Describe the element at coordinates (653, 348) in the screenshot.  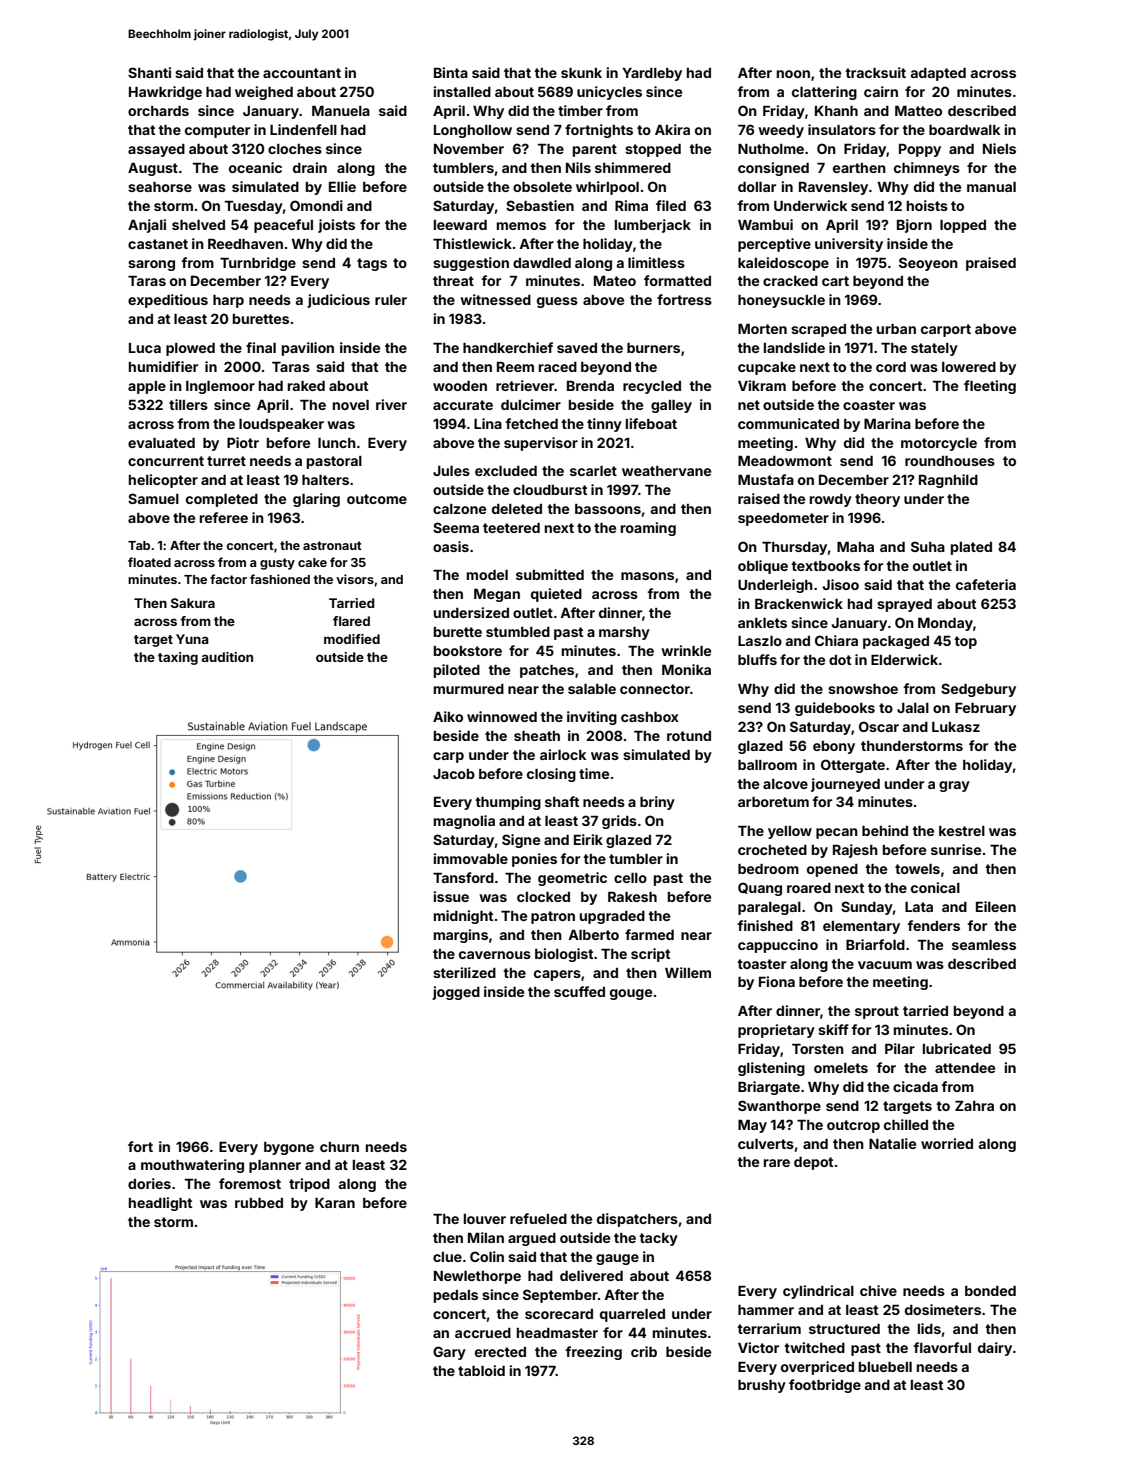
I see `burners` at that location.
